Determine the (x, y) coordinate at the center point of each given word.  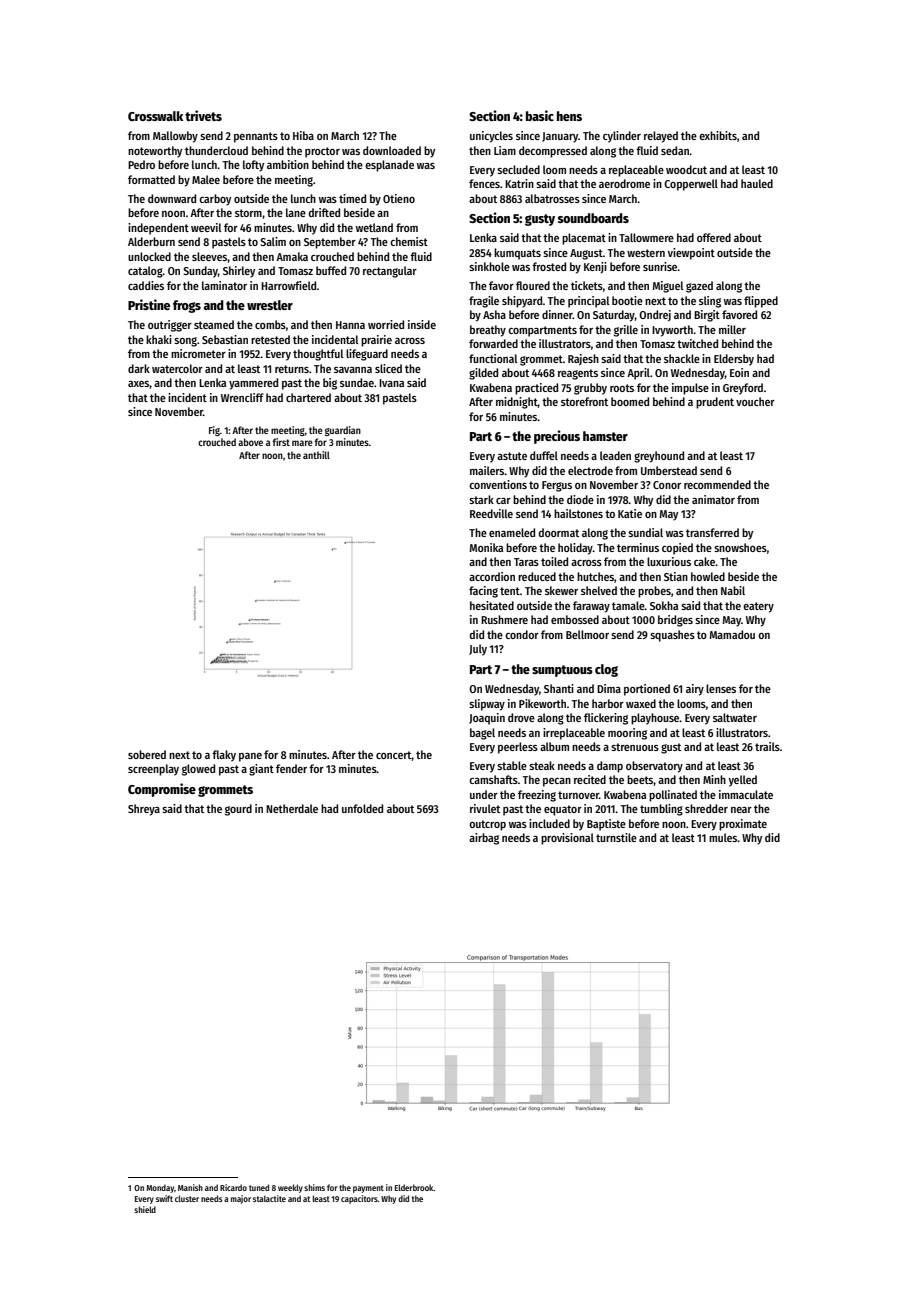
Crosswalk (155, 116)
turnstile (616, 837)
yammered (253, 384)
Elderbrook (414, 1187)
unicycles (491, 137)
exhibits (718, 135)
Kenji (595, 268)
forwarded (493, 343)
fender (291, 768)
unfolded (362, 808)
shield (145, 1209)
